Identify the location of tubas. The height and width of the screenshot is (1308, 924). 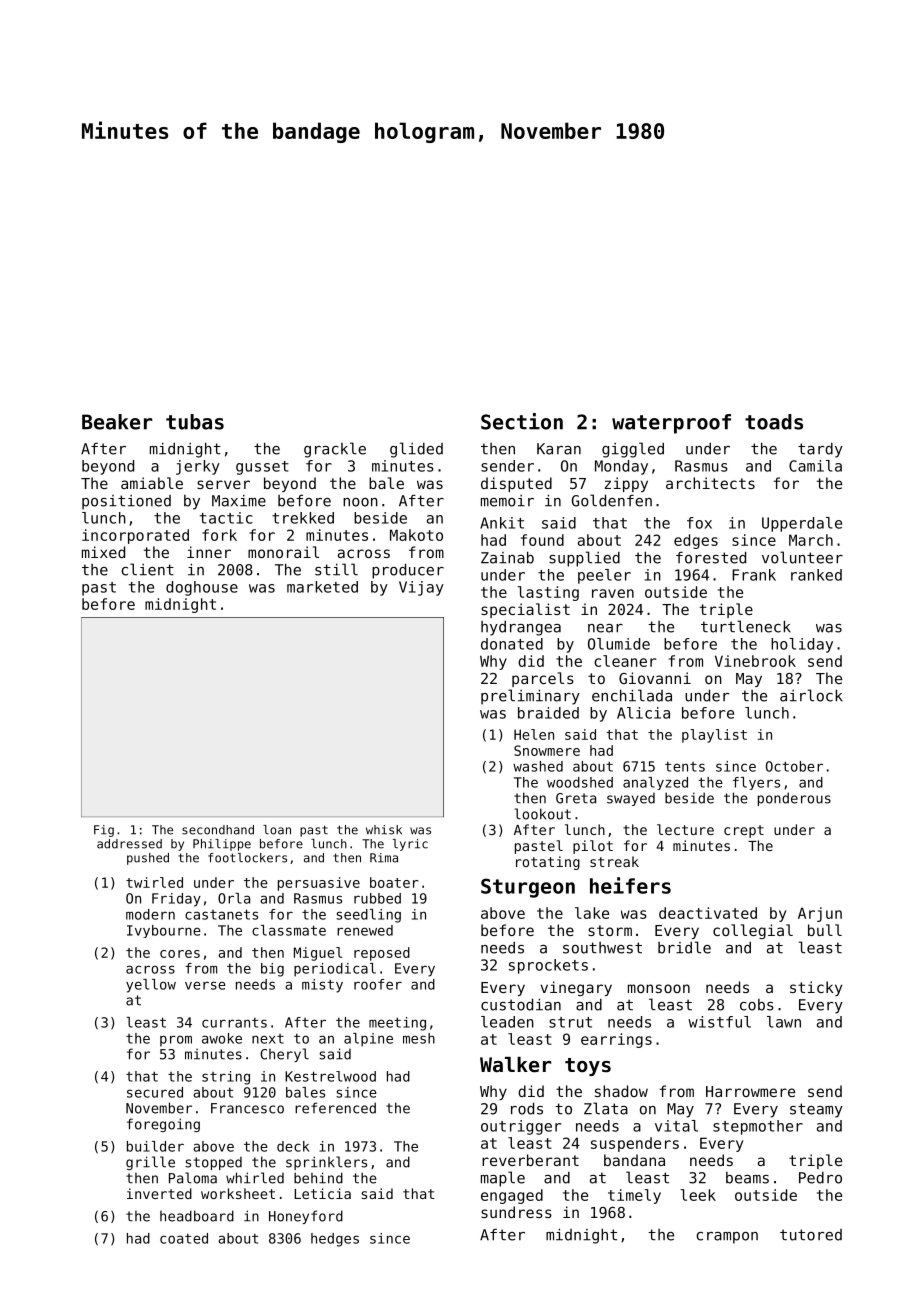
(195, 422).
